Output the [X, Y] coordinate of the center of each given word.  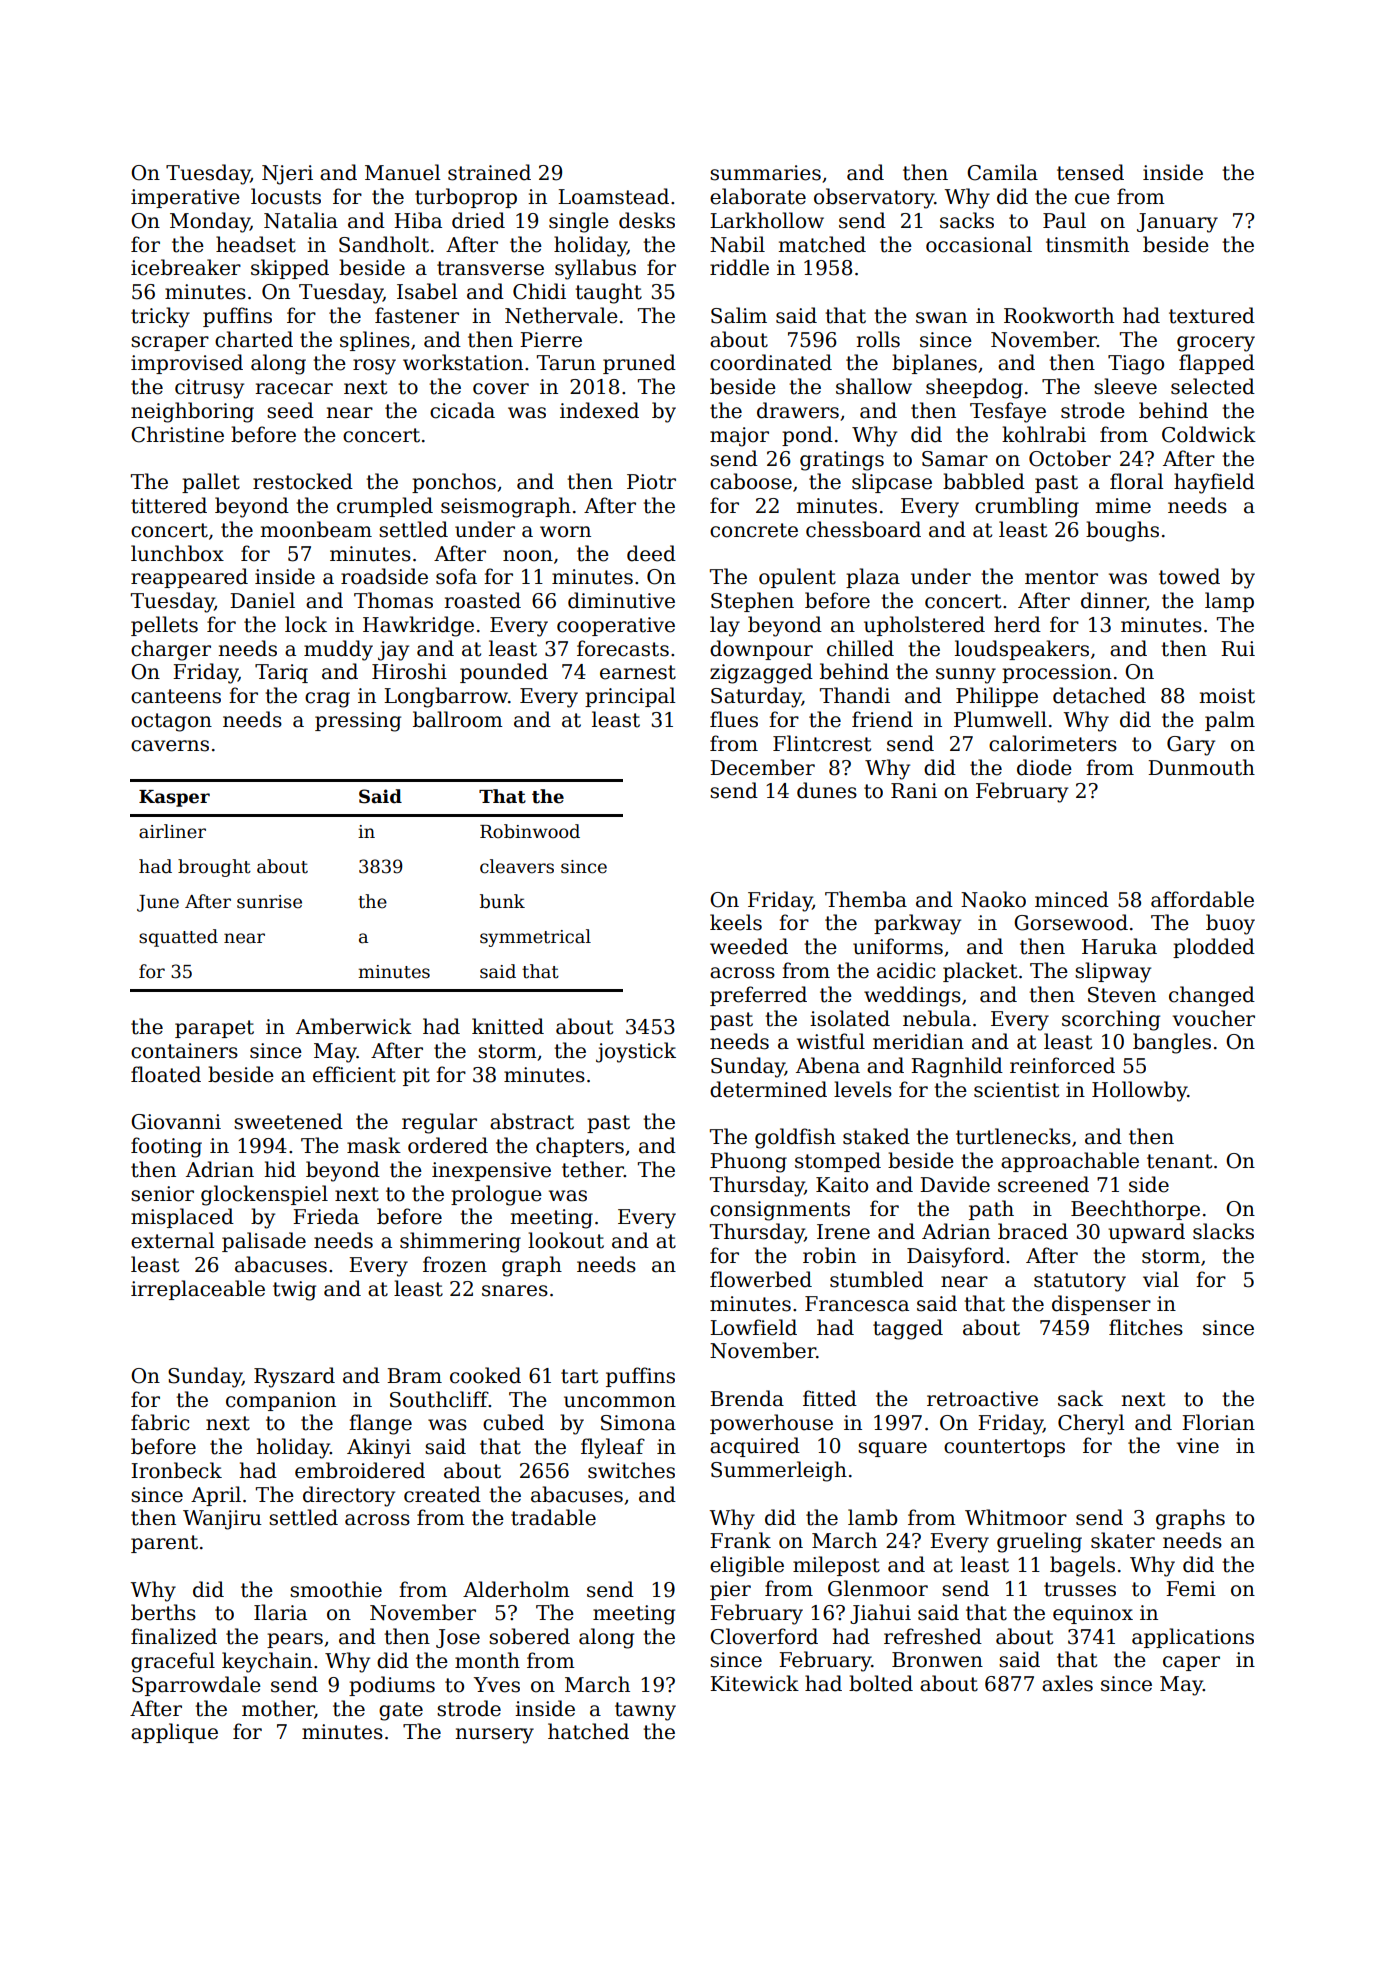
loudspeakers [1022, 650]
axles [1067, 1683]
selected [1213, 386]
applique [174, 1733]
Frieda [326, 1216]
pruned [639, 364]
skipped [290, 269]
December [762, 767]
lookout [566, 1240]
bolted [881, 1683]
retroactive [982, 1399]
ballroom [458, 719]
